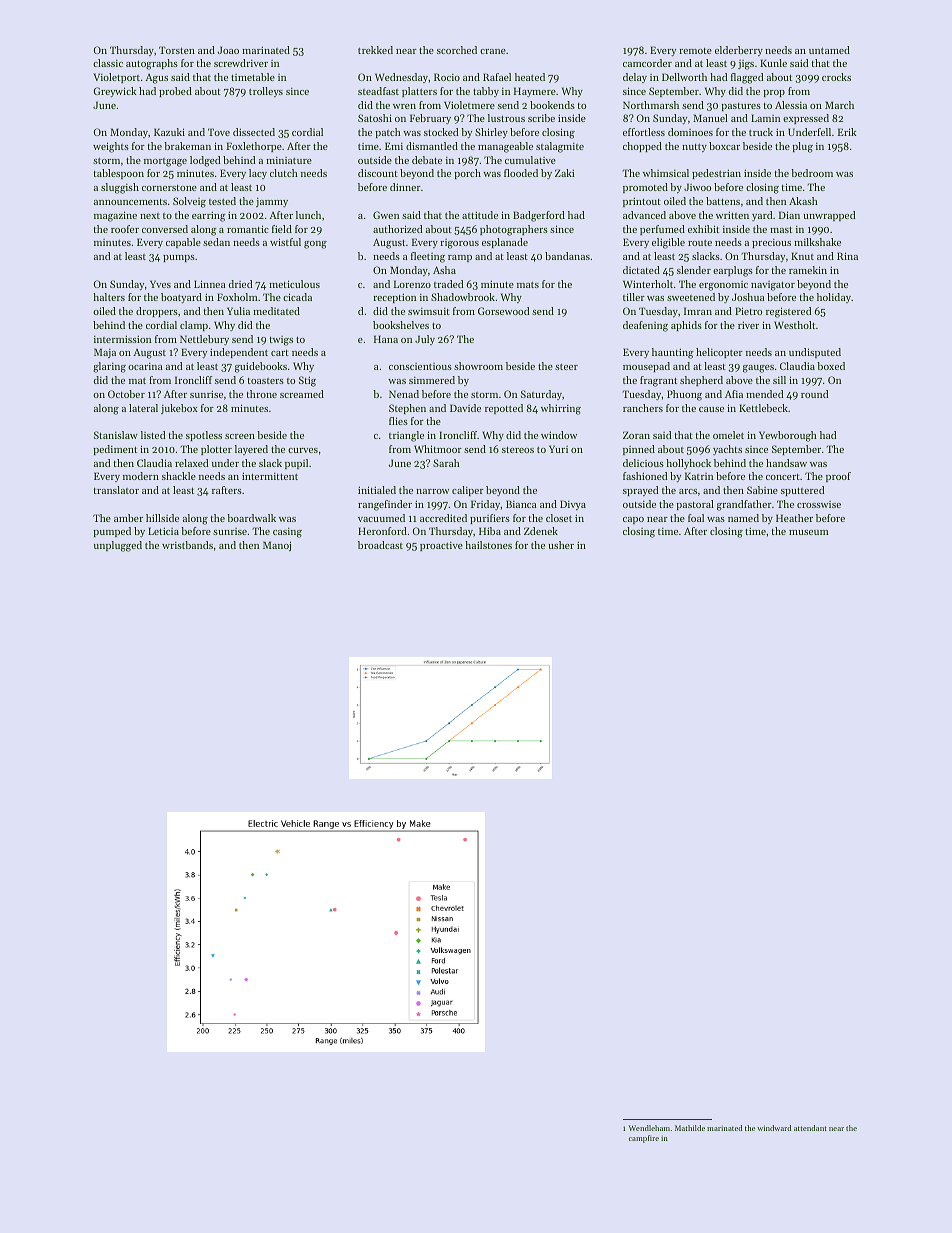 The width and height of the screenshot is (952, 1233). Describe the element at coordinates (695, 51) in the screenshot. I see `remote` at that location.
